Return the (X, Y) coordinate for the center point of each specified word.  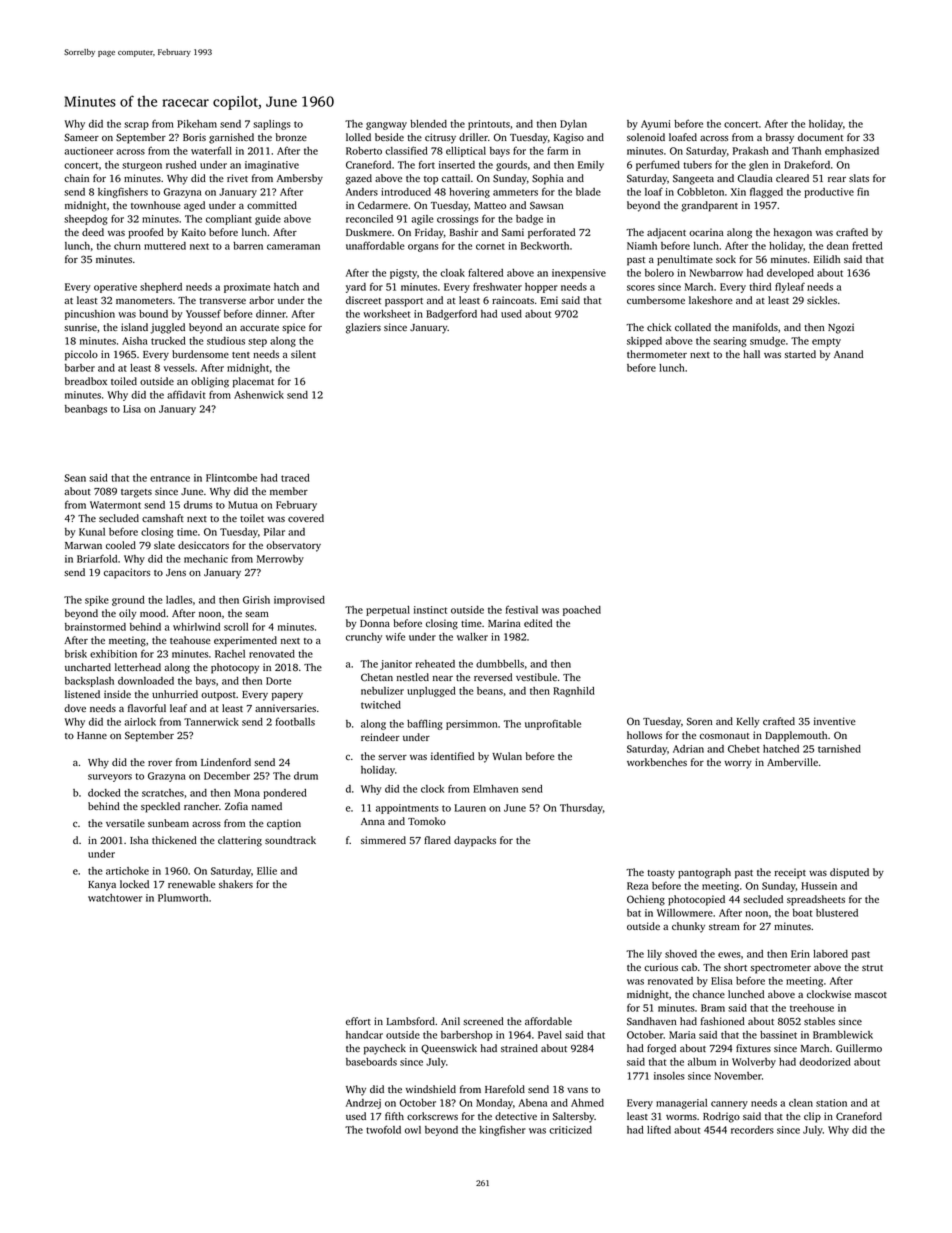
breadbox (86, 381)
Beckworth (545, 246)
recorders (752, 1130)
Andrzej (363, 1104)
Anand (848, 354)
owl (413, 1130)
